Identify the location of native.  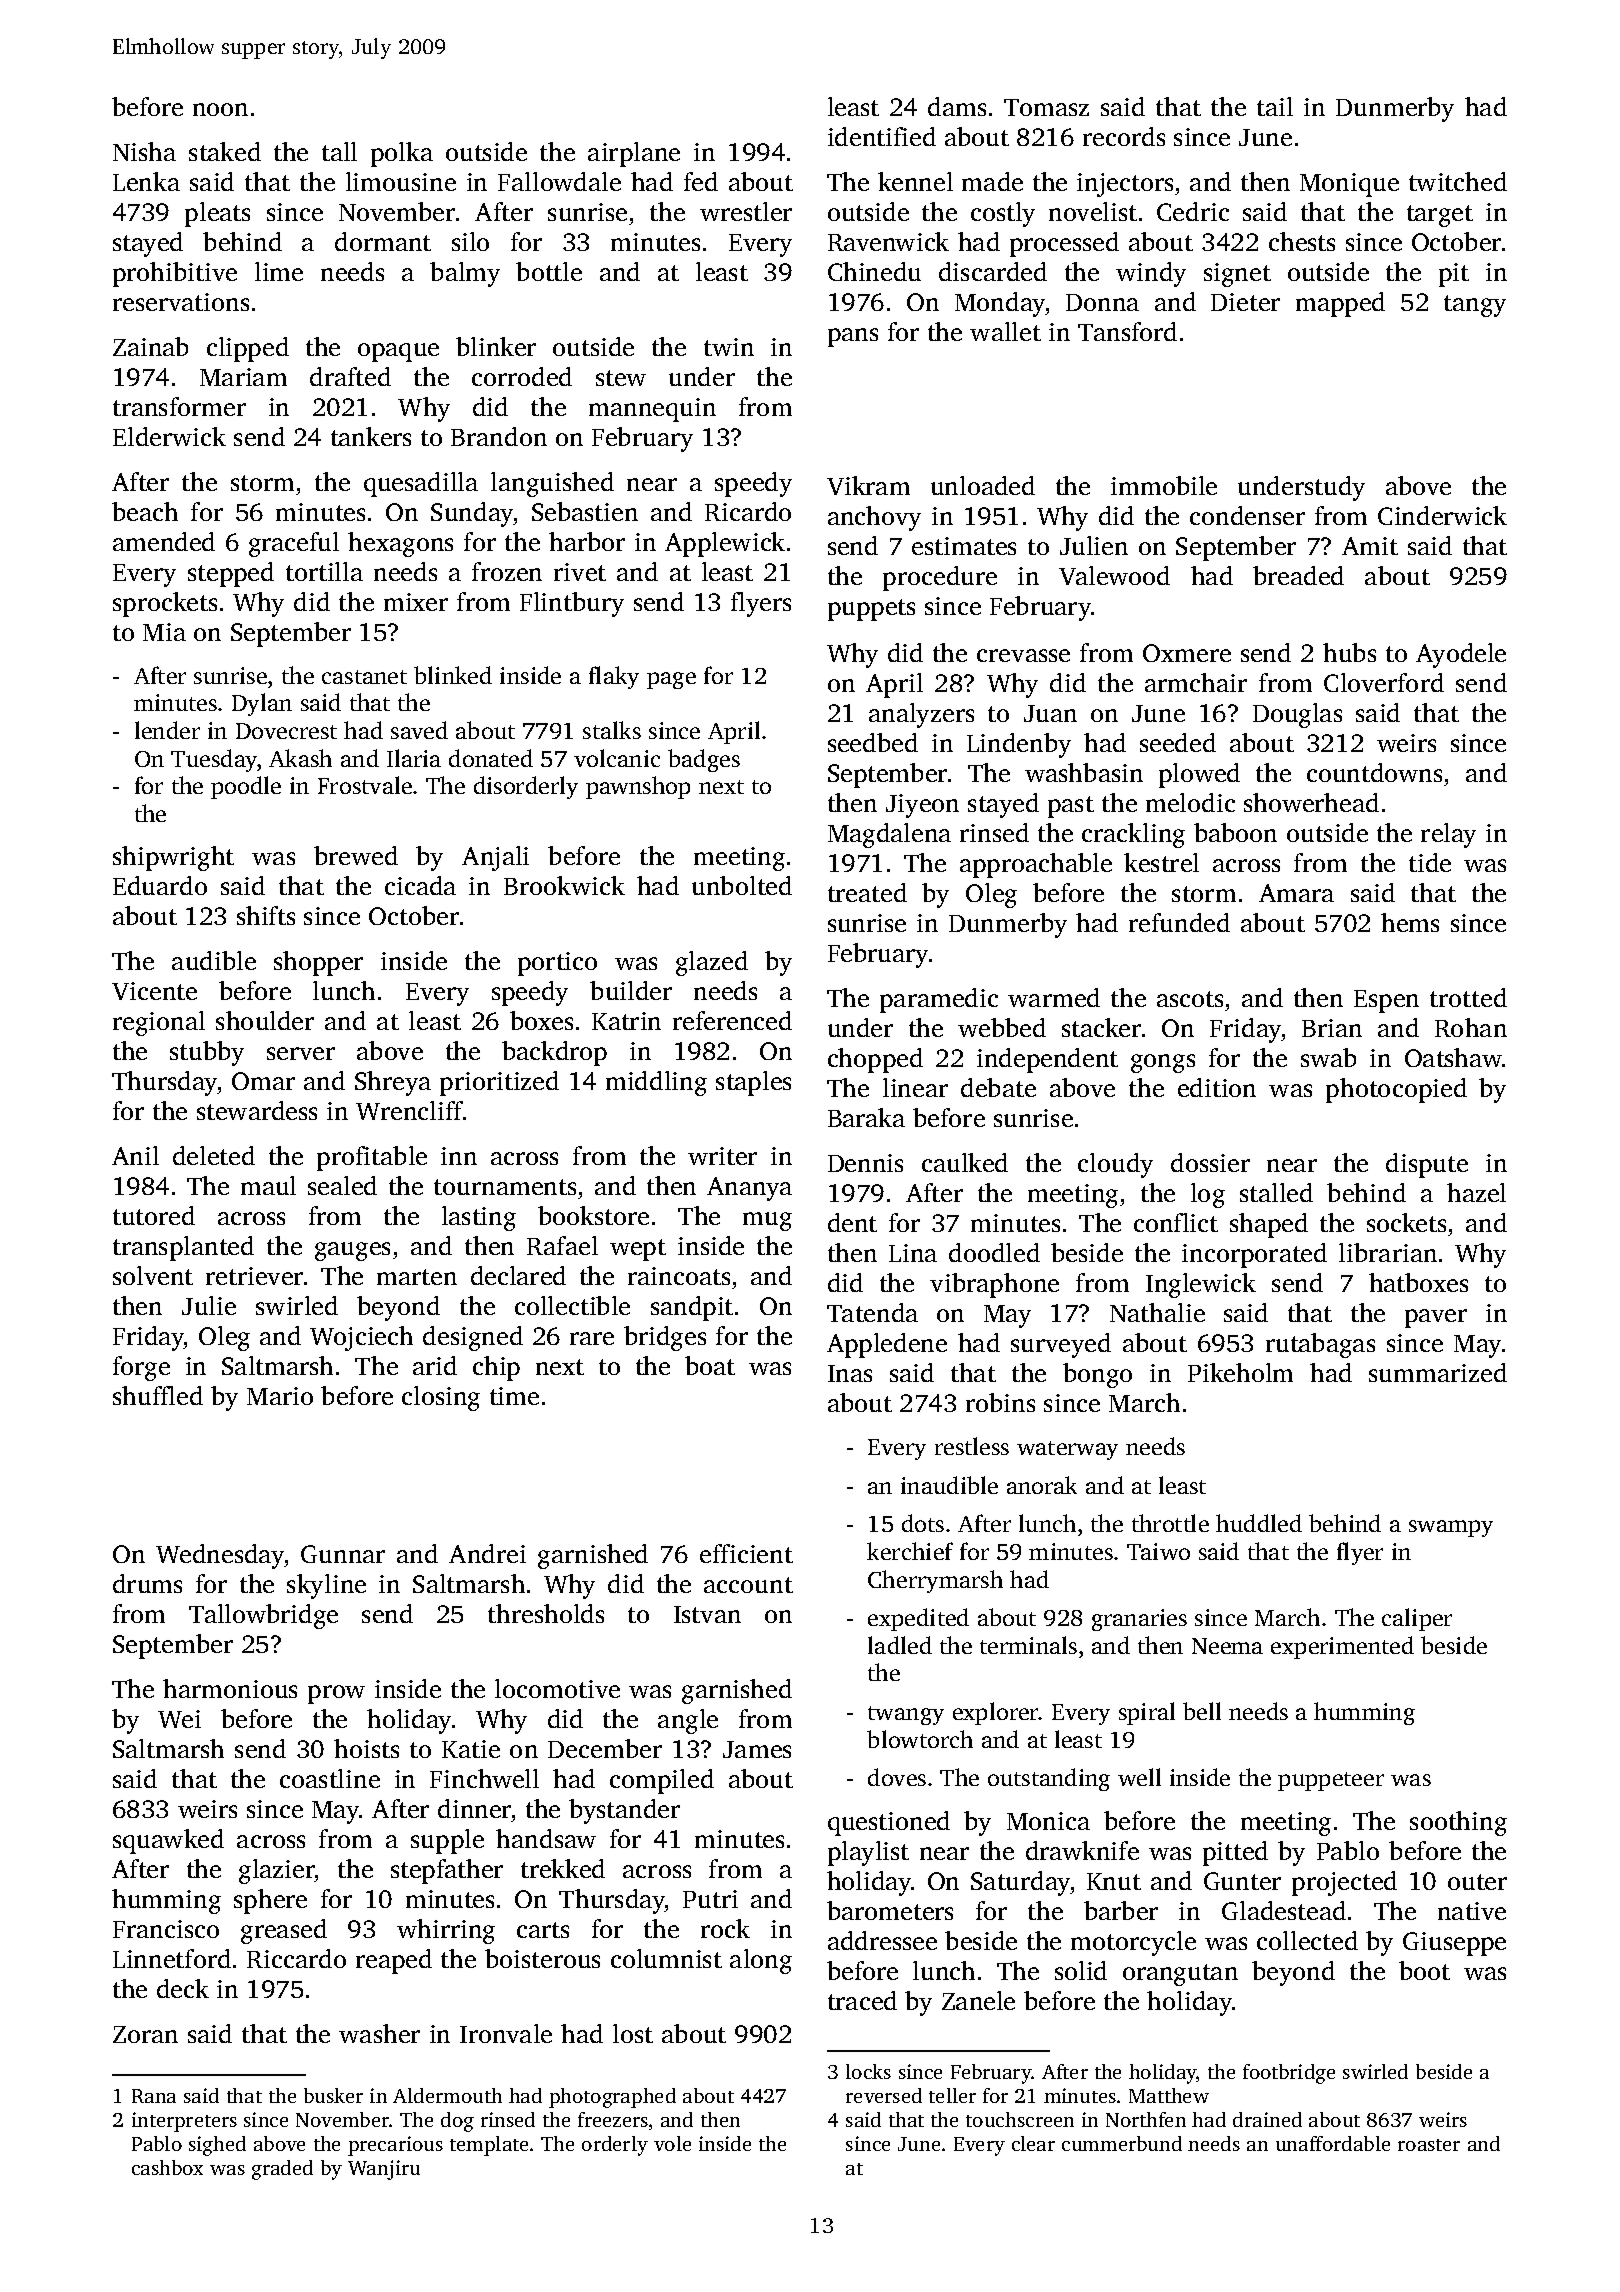
(1472, 1911).
